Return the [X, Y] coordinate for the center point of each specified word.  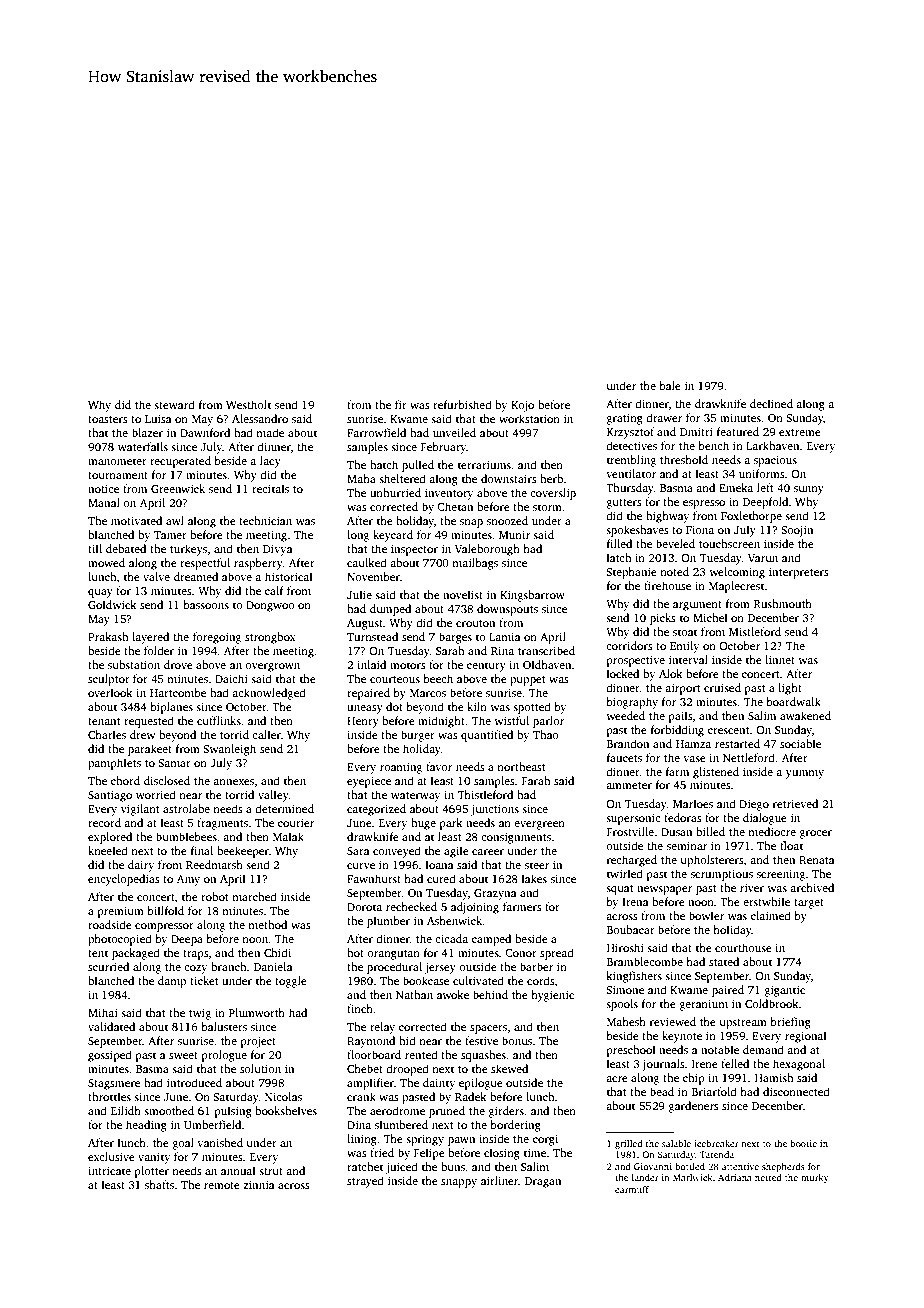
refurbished [462, 404]
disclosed [167, 780]
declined [771, 403]
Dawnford [205, 432]
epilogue [481, 1084]
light [790, 689]
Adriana [735, 1177]
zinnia [259, 1184]
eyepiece [369, 782]
